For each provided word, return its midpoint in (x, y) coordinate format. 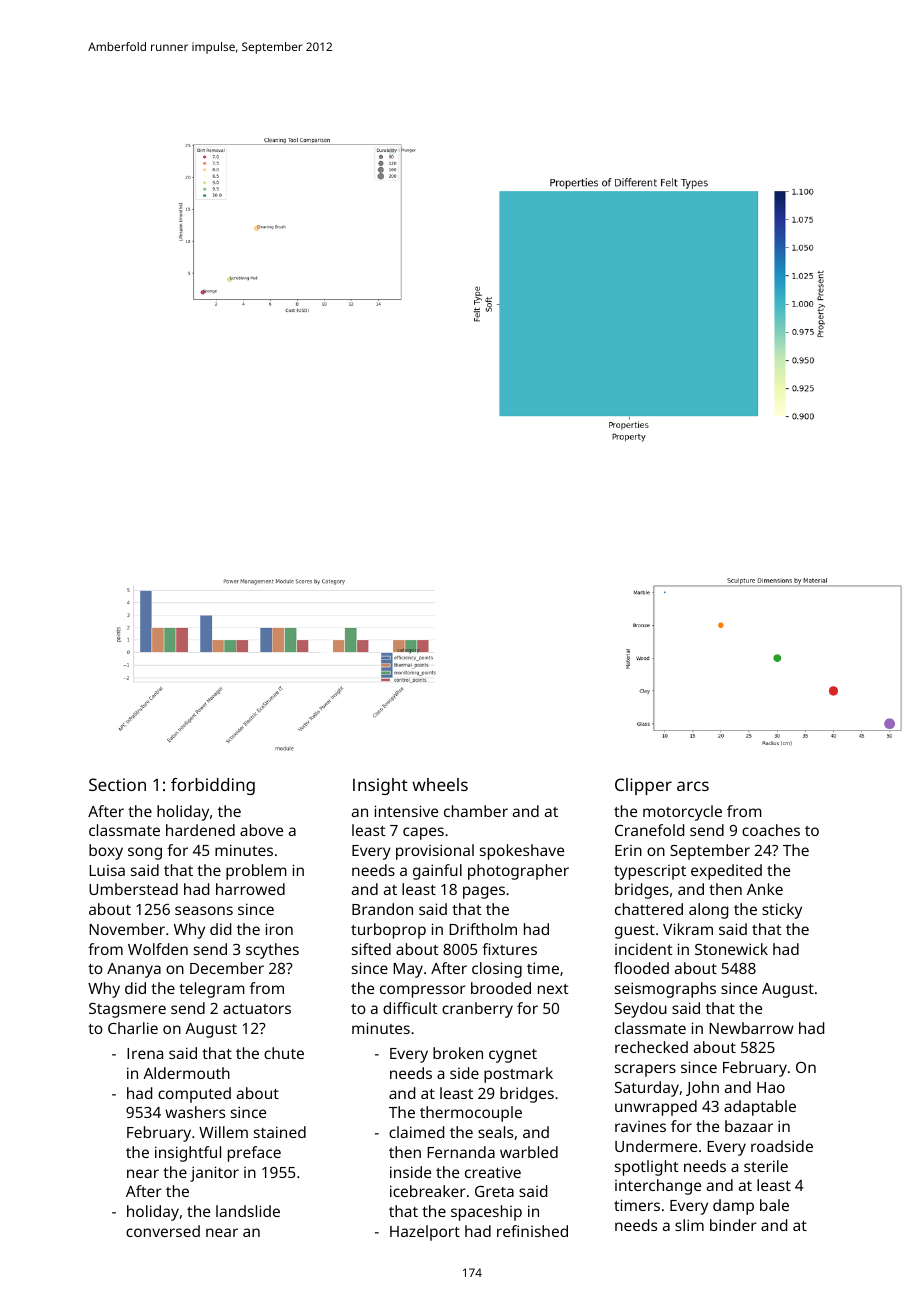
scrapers (645, 1070)
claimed (416, 1132)
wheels (440, 784)
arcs (693, 786)
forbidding (213, 786)
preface (254, 1154)
